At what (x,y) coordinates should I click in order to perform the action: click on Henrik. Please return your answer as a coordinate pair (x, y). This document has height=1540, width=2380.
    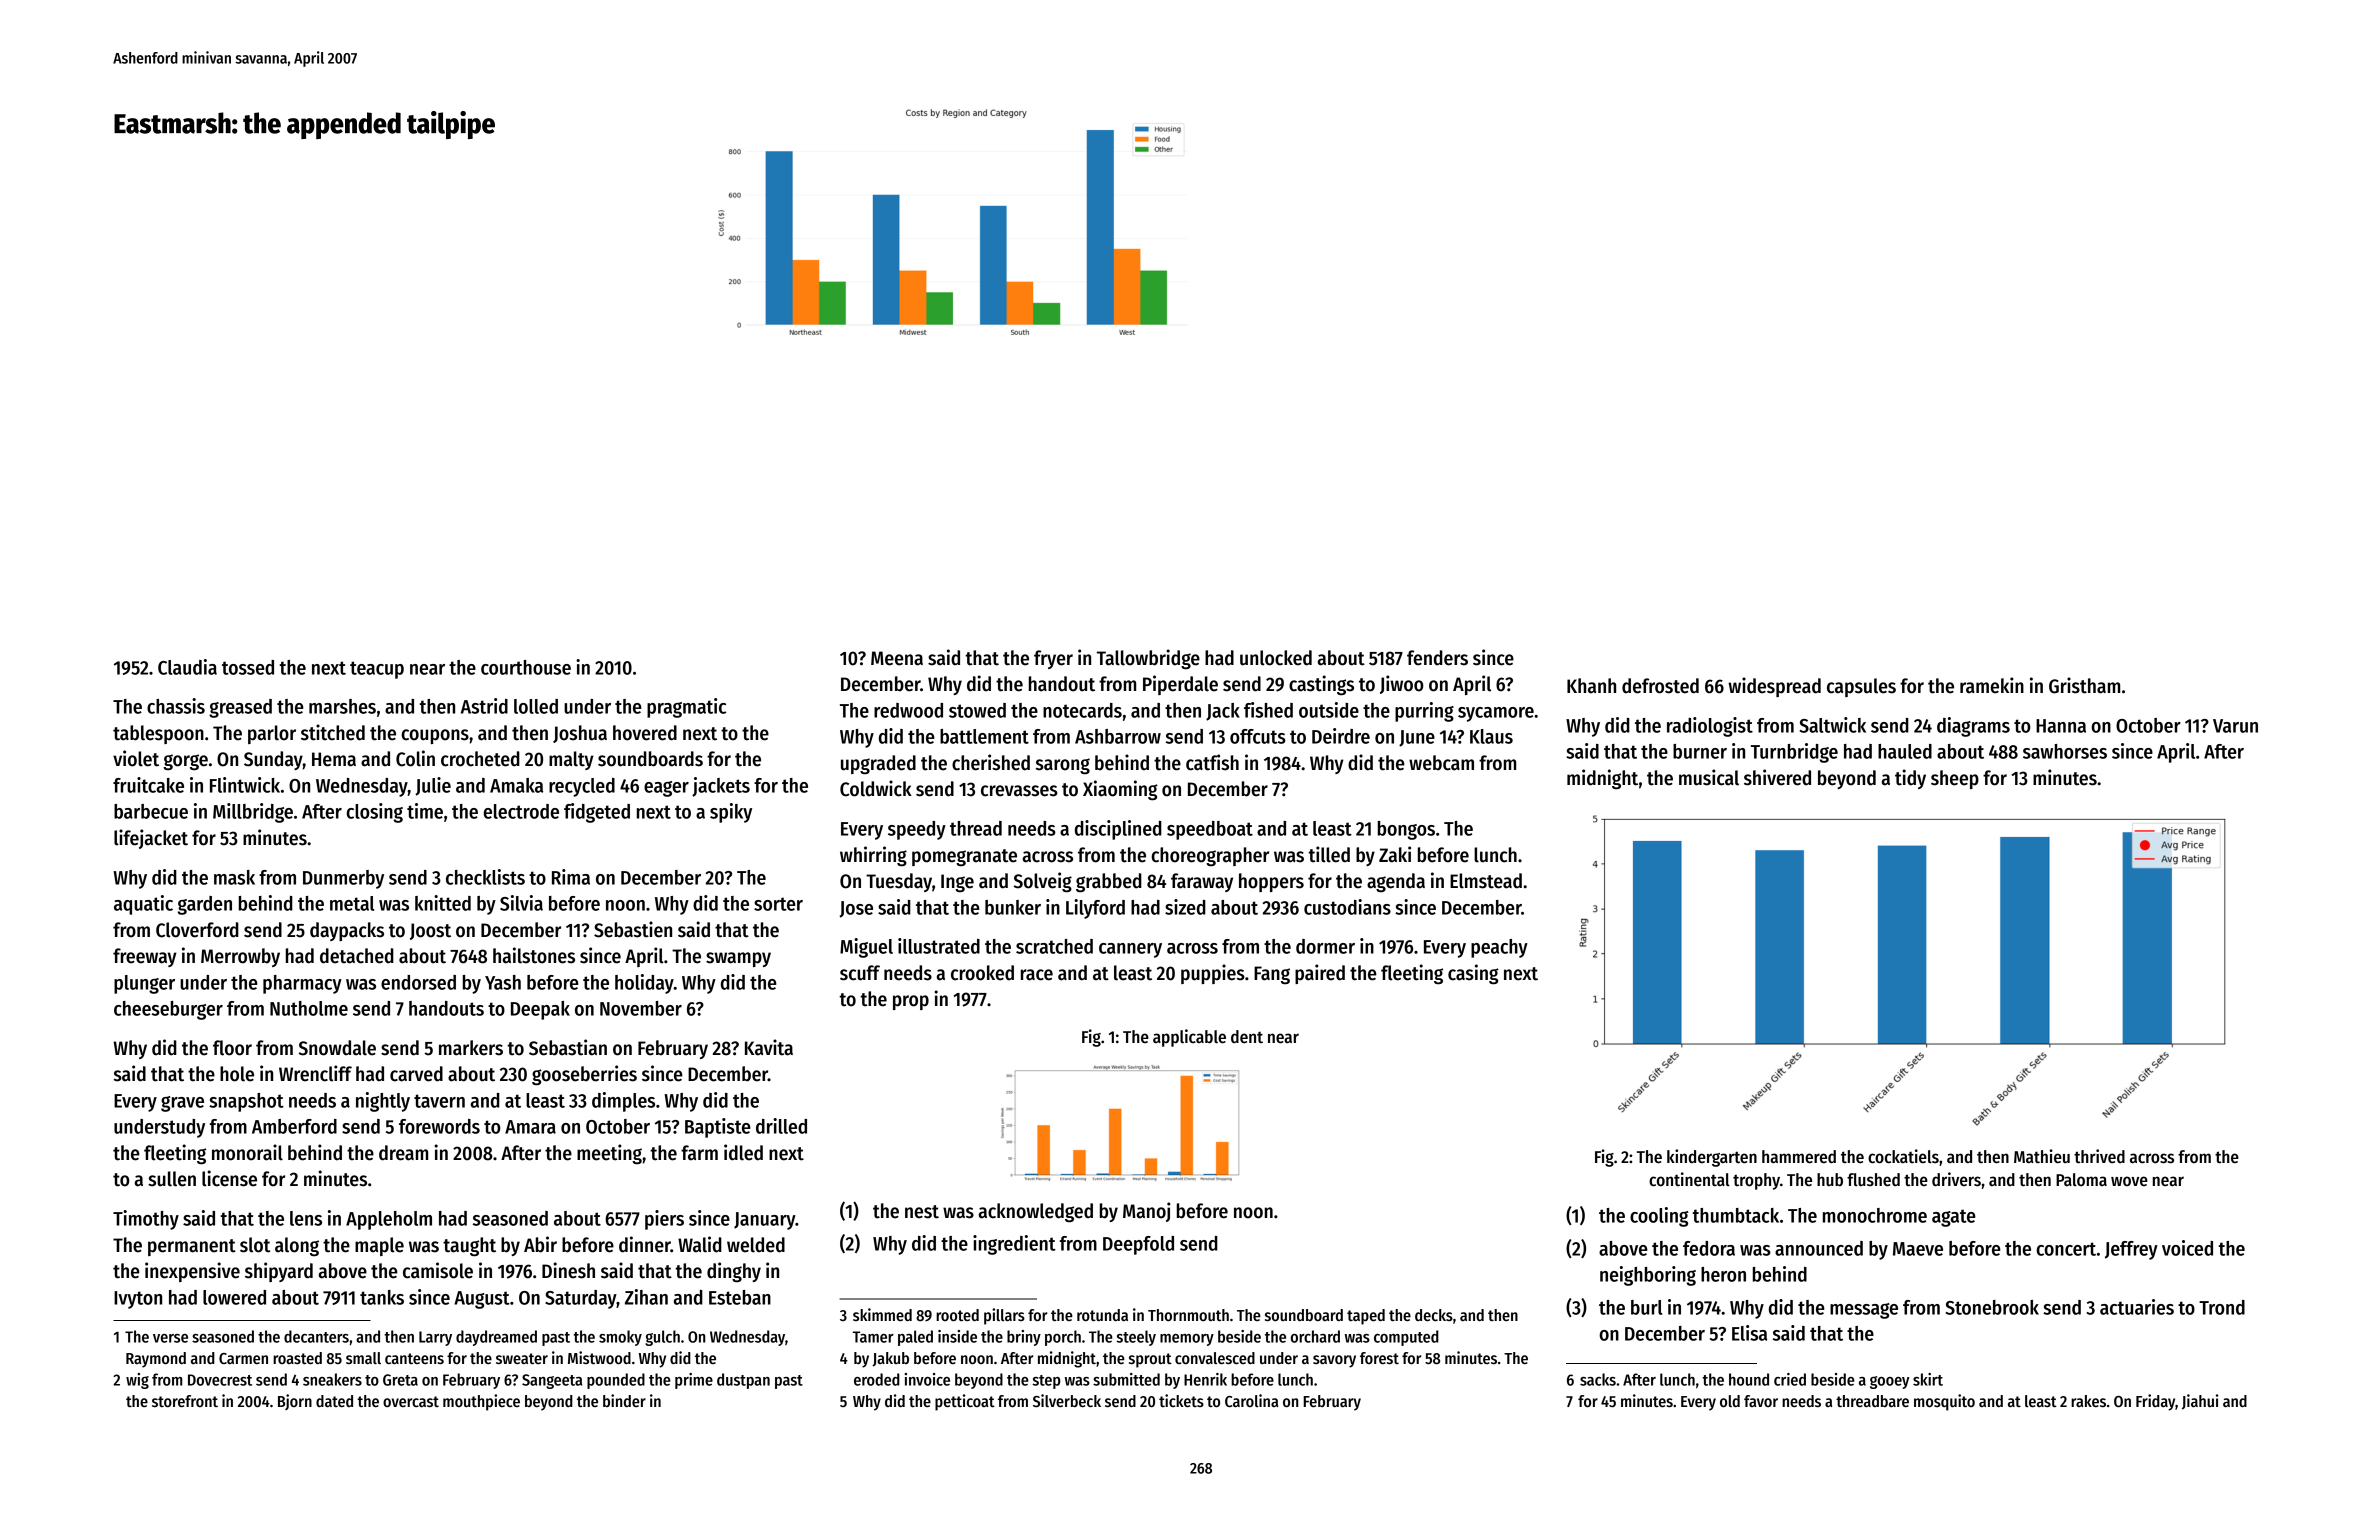
    Looking at the image, I should click on (1205, 1379).
